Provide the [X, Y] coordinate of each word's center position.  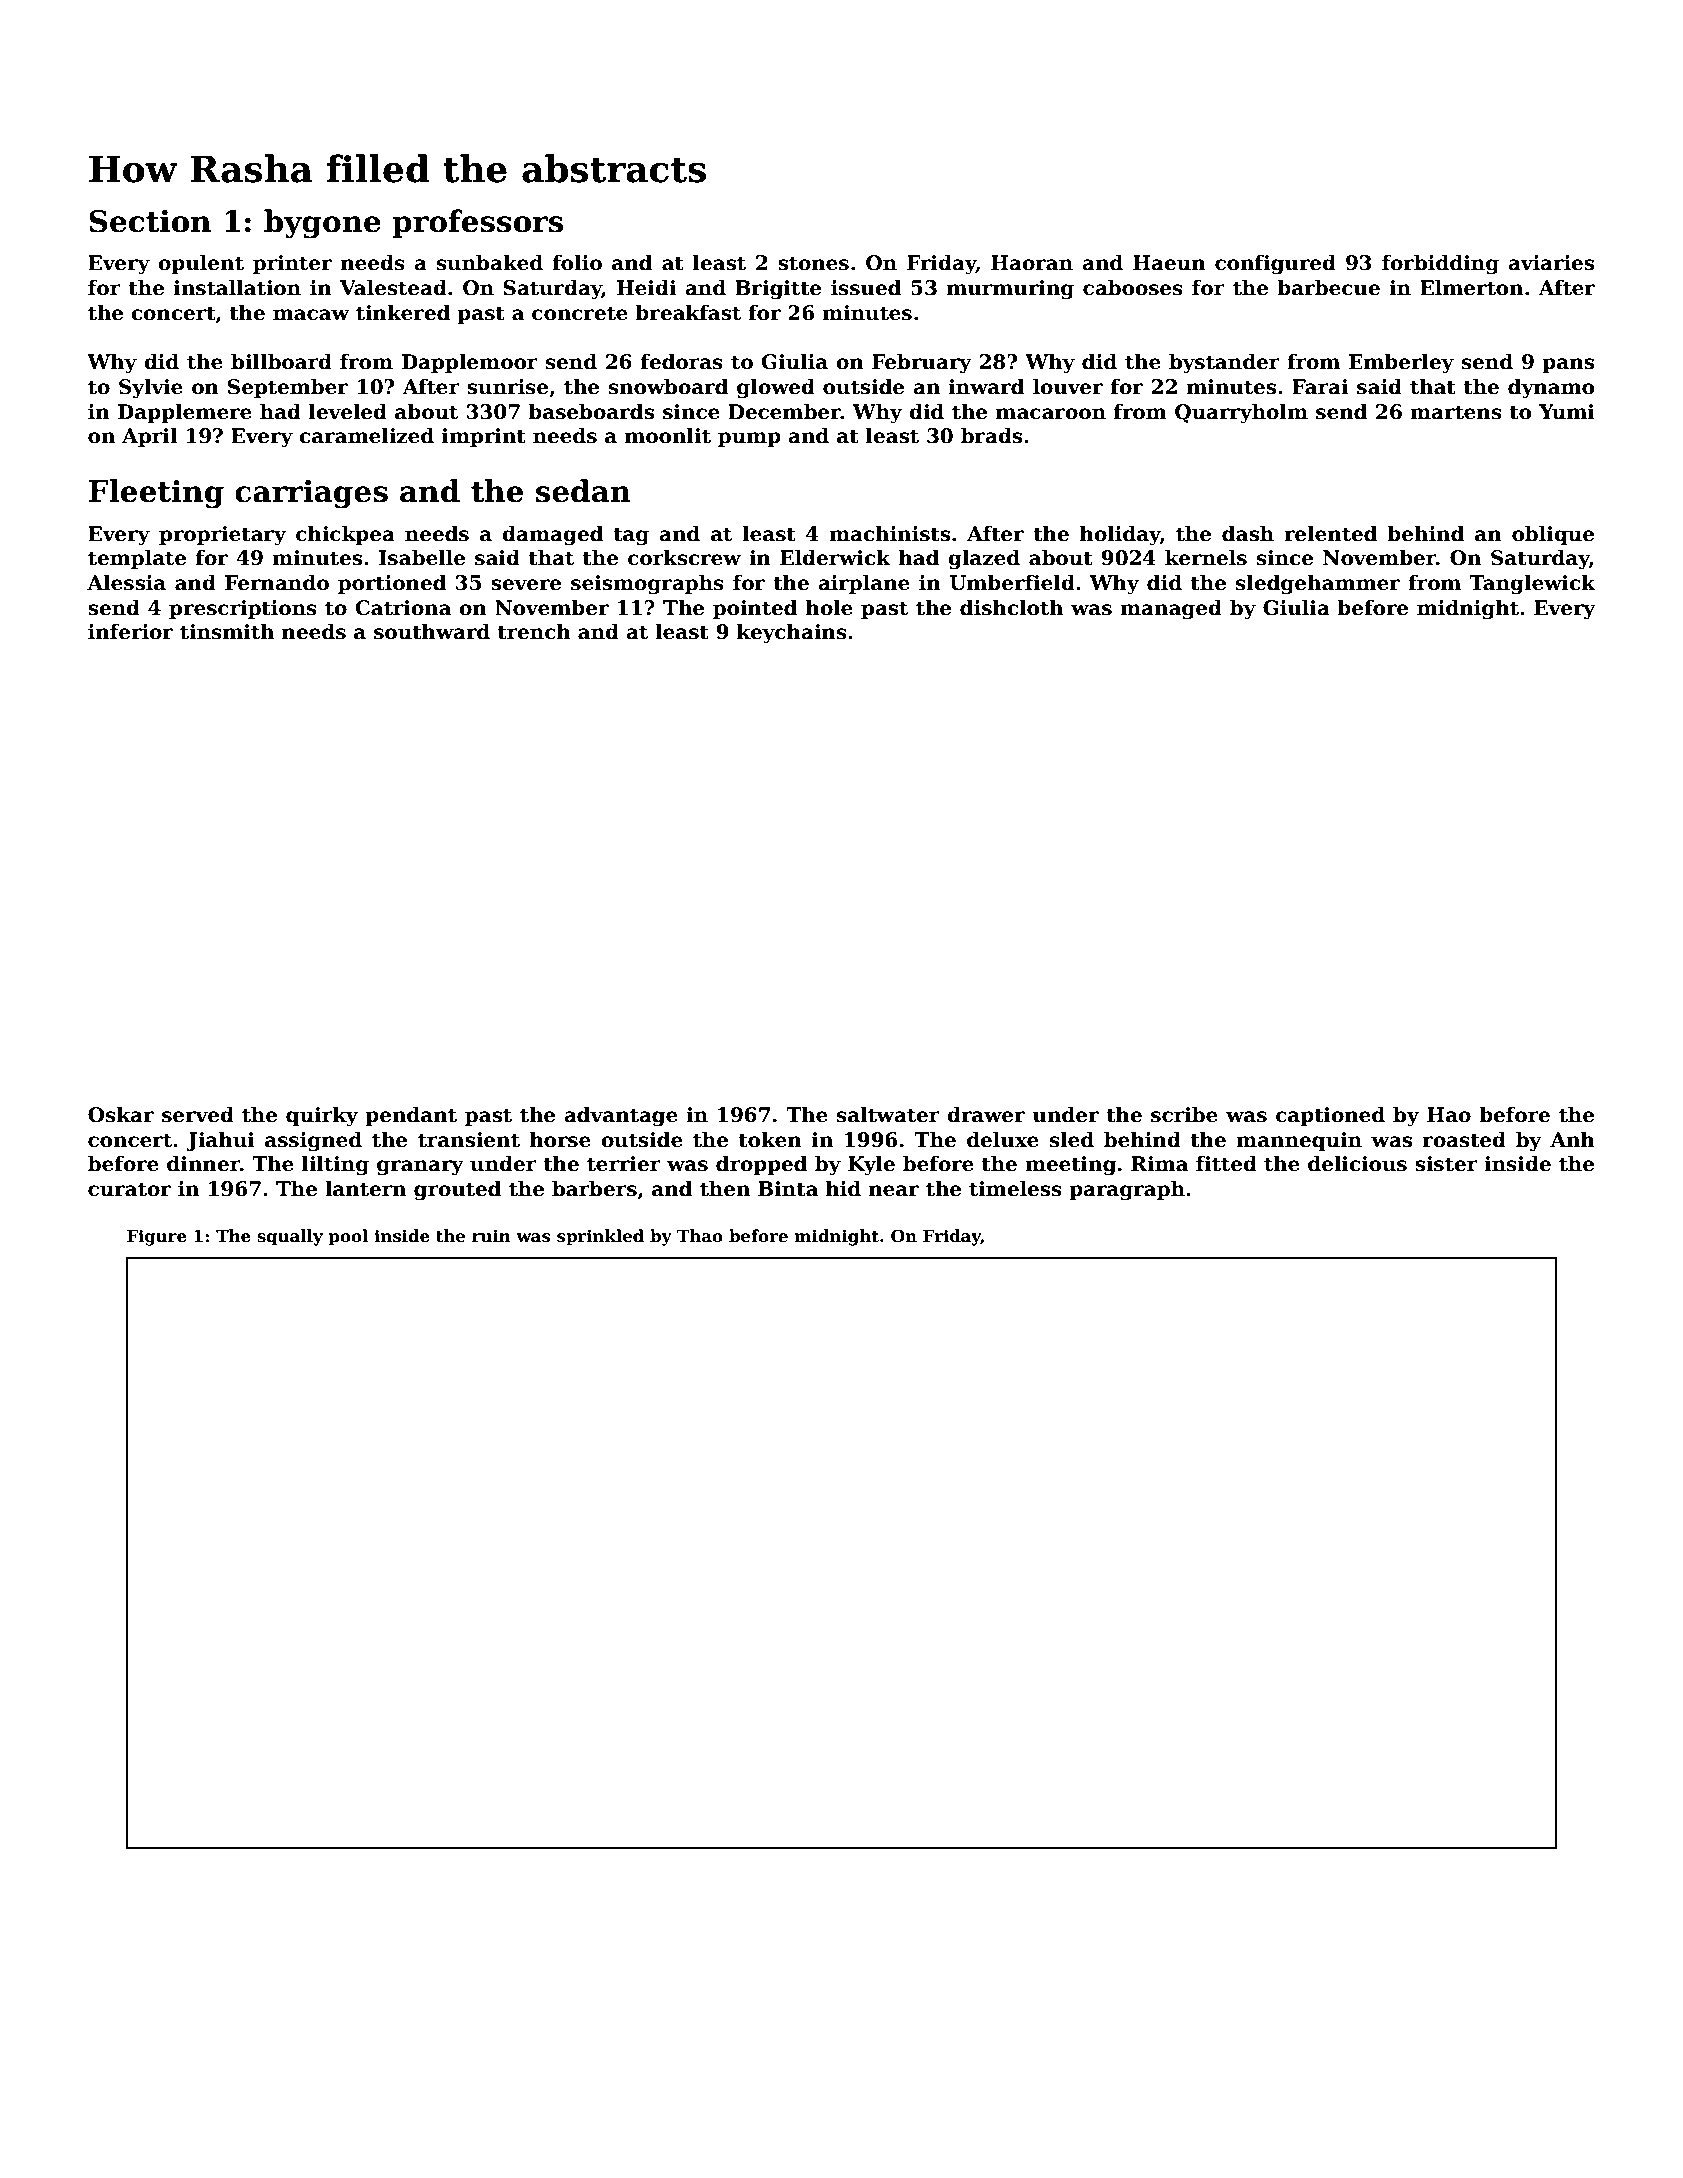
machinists [889, 533]
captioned [1330, 1116]
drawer [986, 1114]
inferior [130, 631]
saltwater [888, 1114]
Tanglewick [1532, 584]
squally [290, 1237]
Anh [1572, 1139]
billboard [281, 361]
